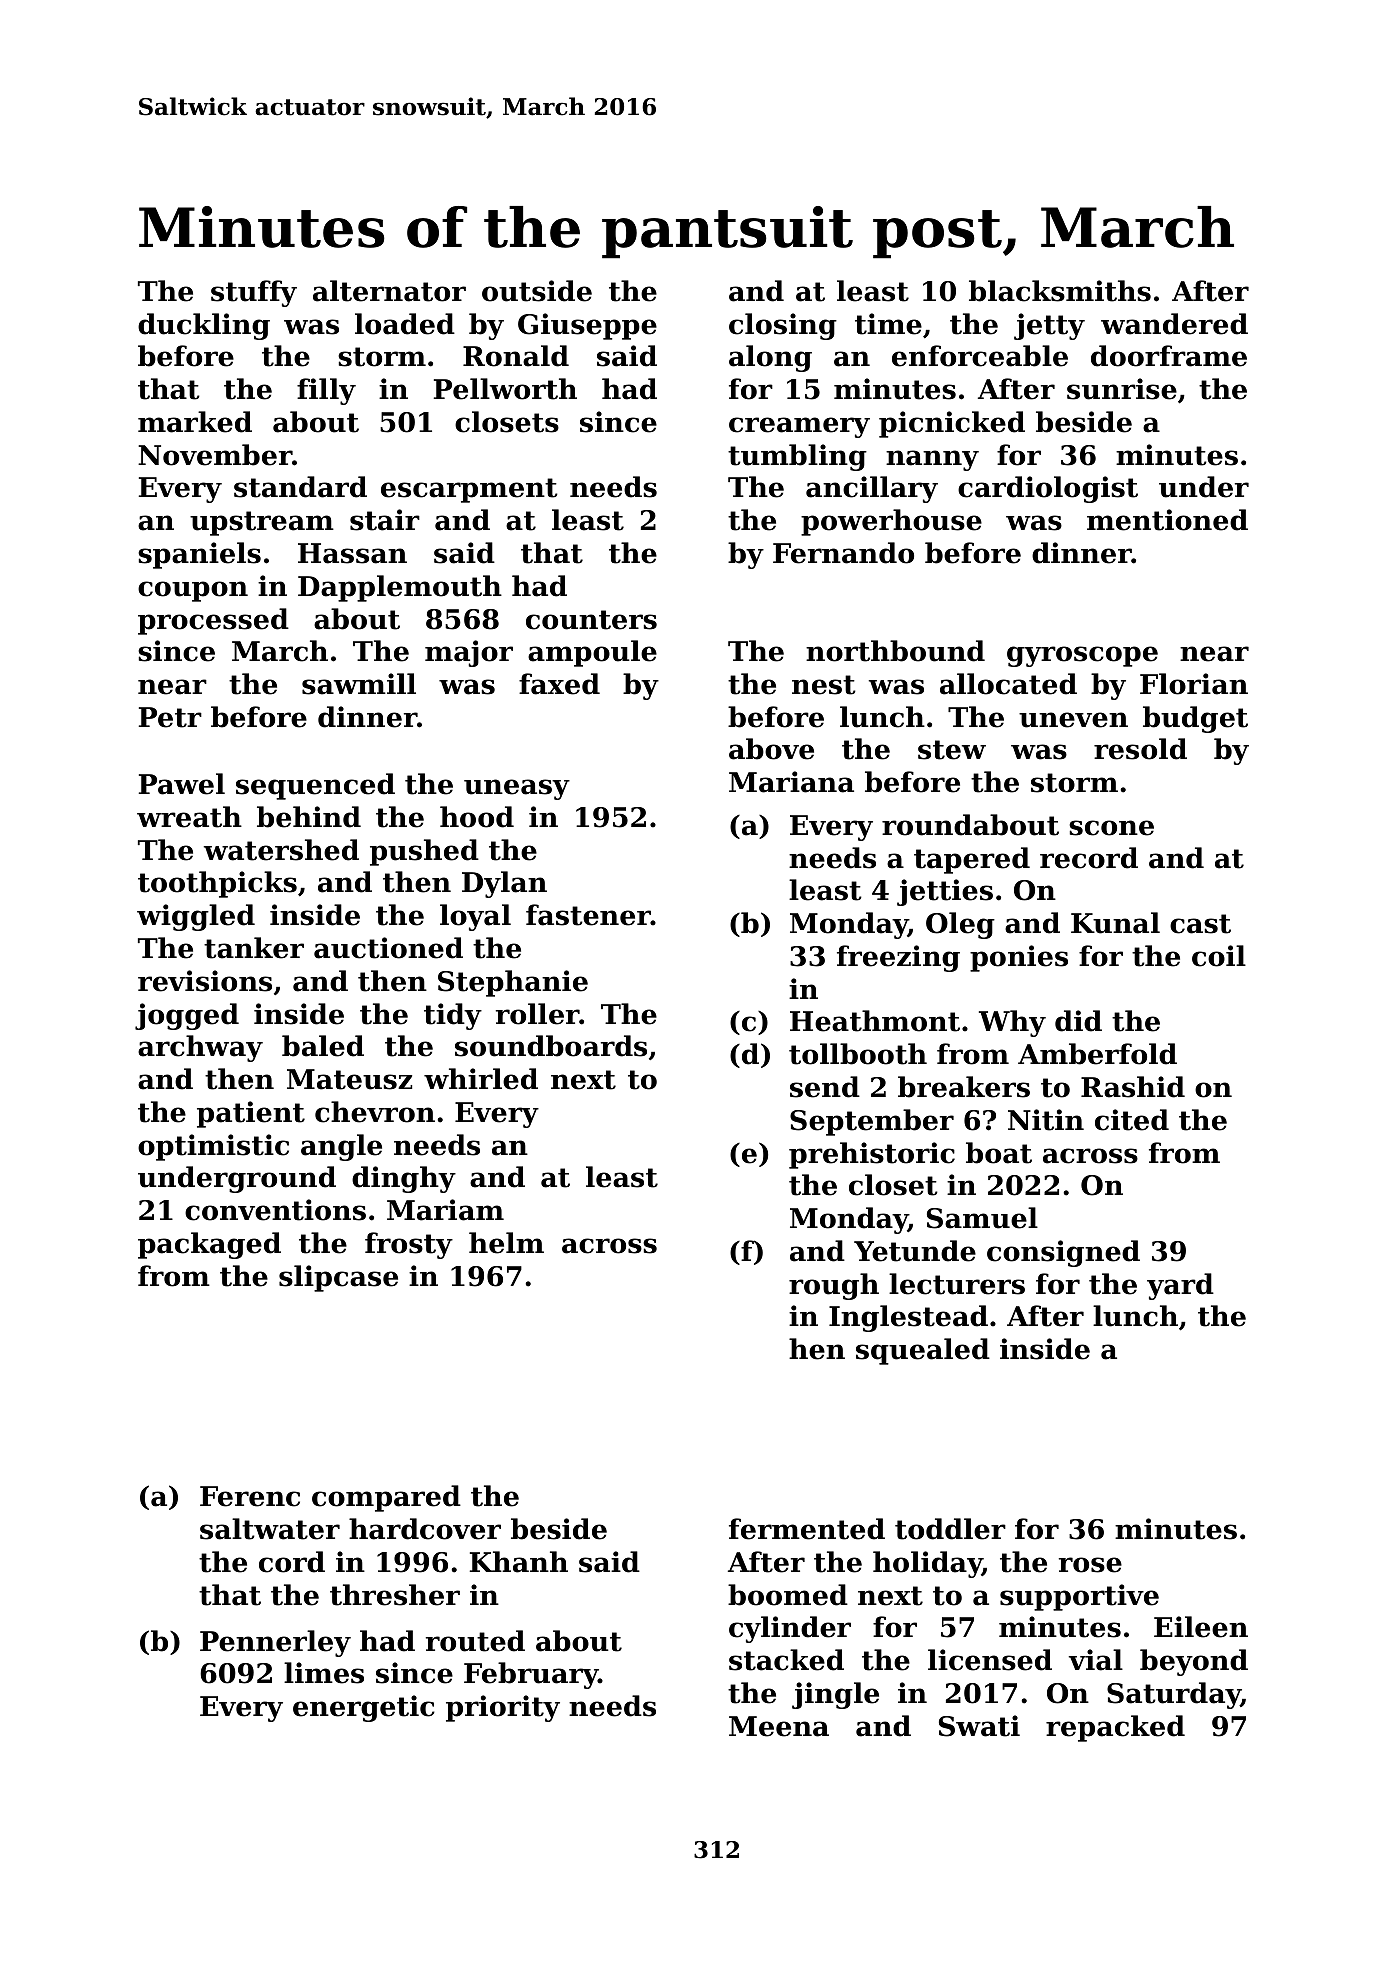  What do you see at coordinates (960, 925) in the screenshot?
I see `Oleg` at bounding box center [960, 925].
